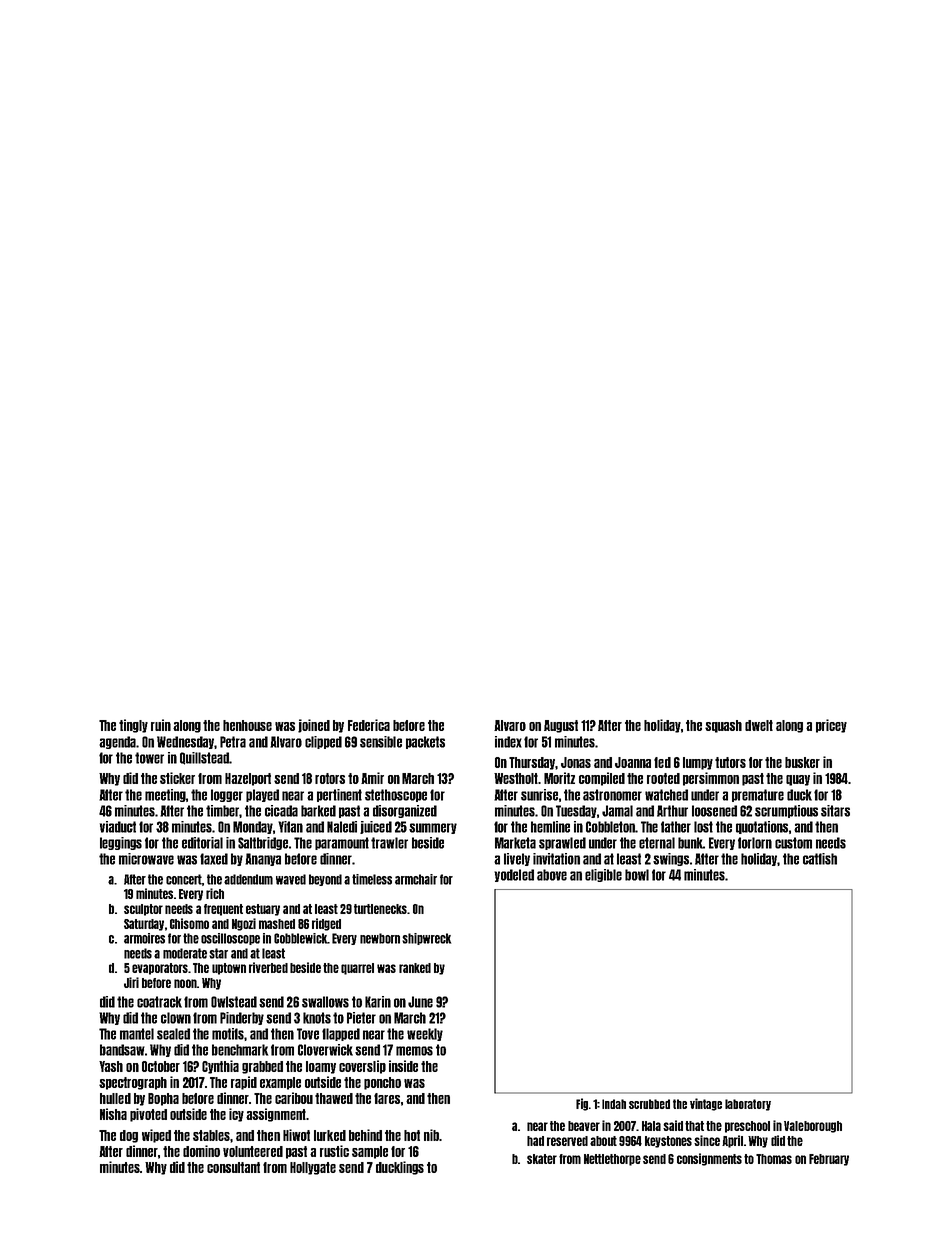  I want to click on June, so click(420, 1002).
